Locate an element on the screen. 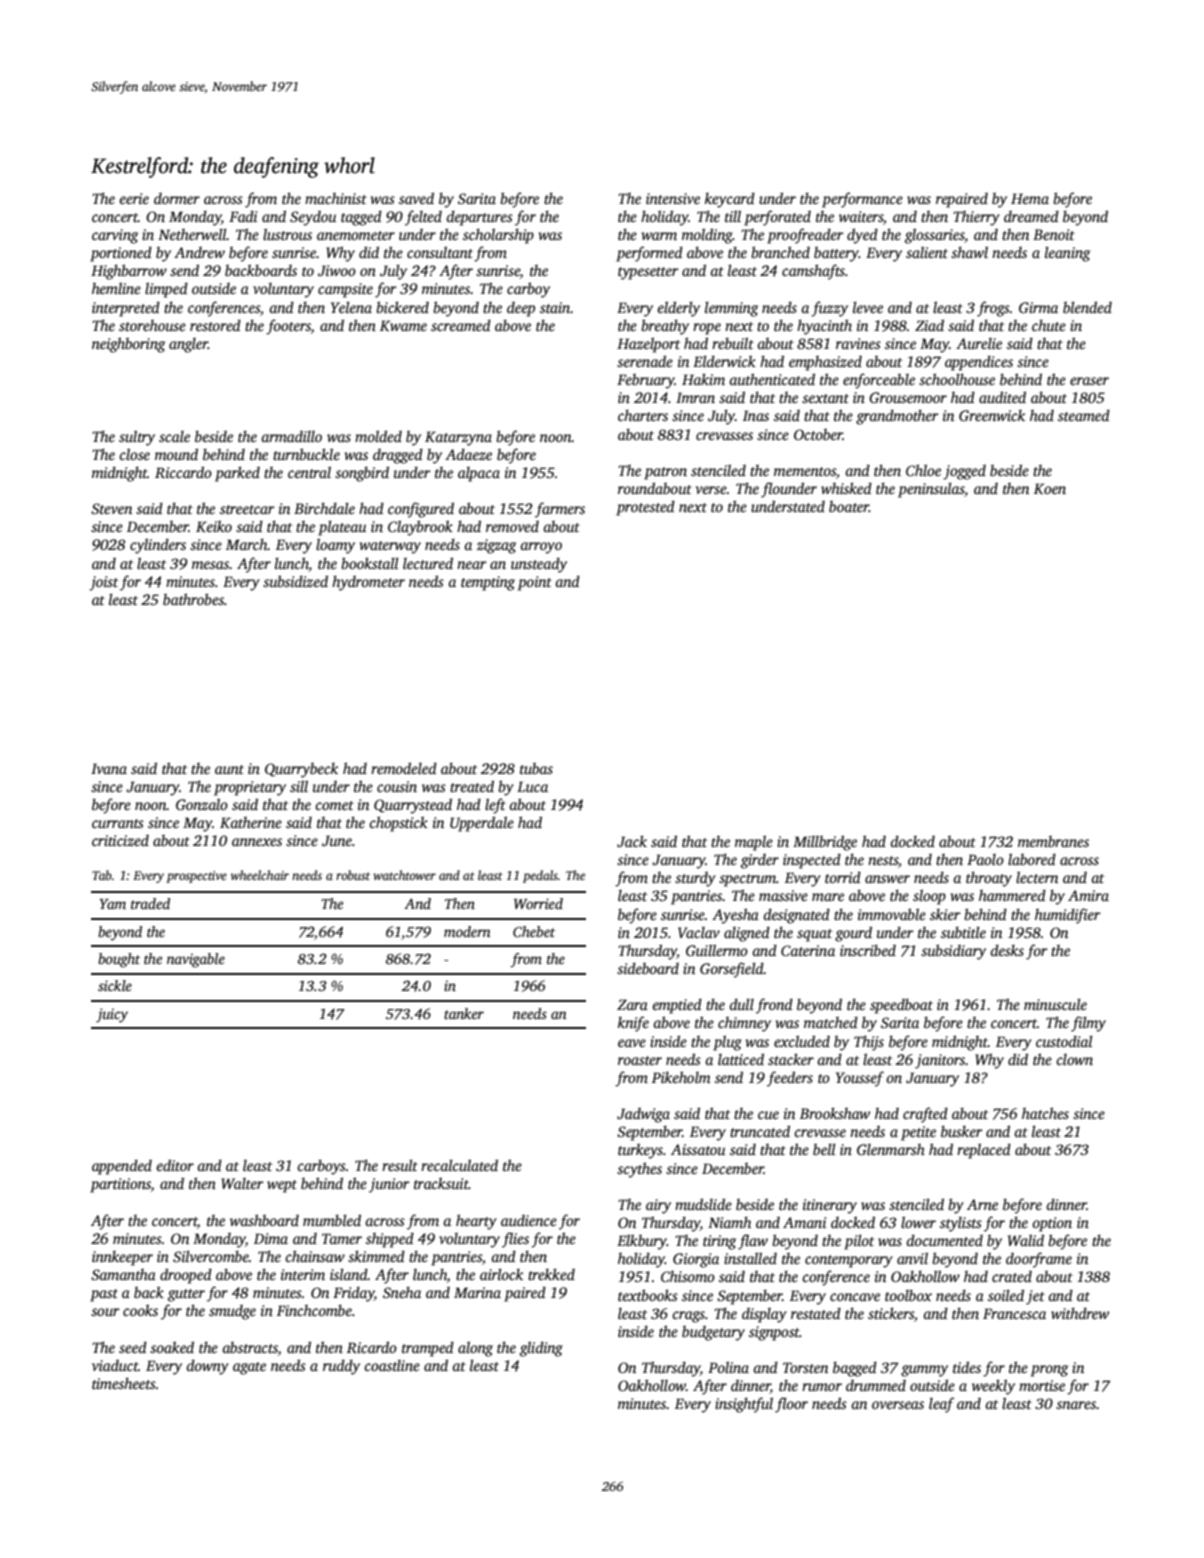  steamed is located at coordinates (1084, 415).
